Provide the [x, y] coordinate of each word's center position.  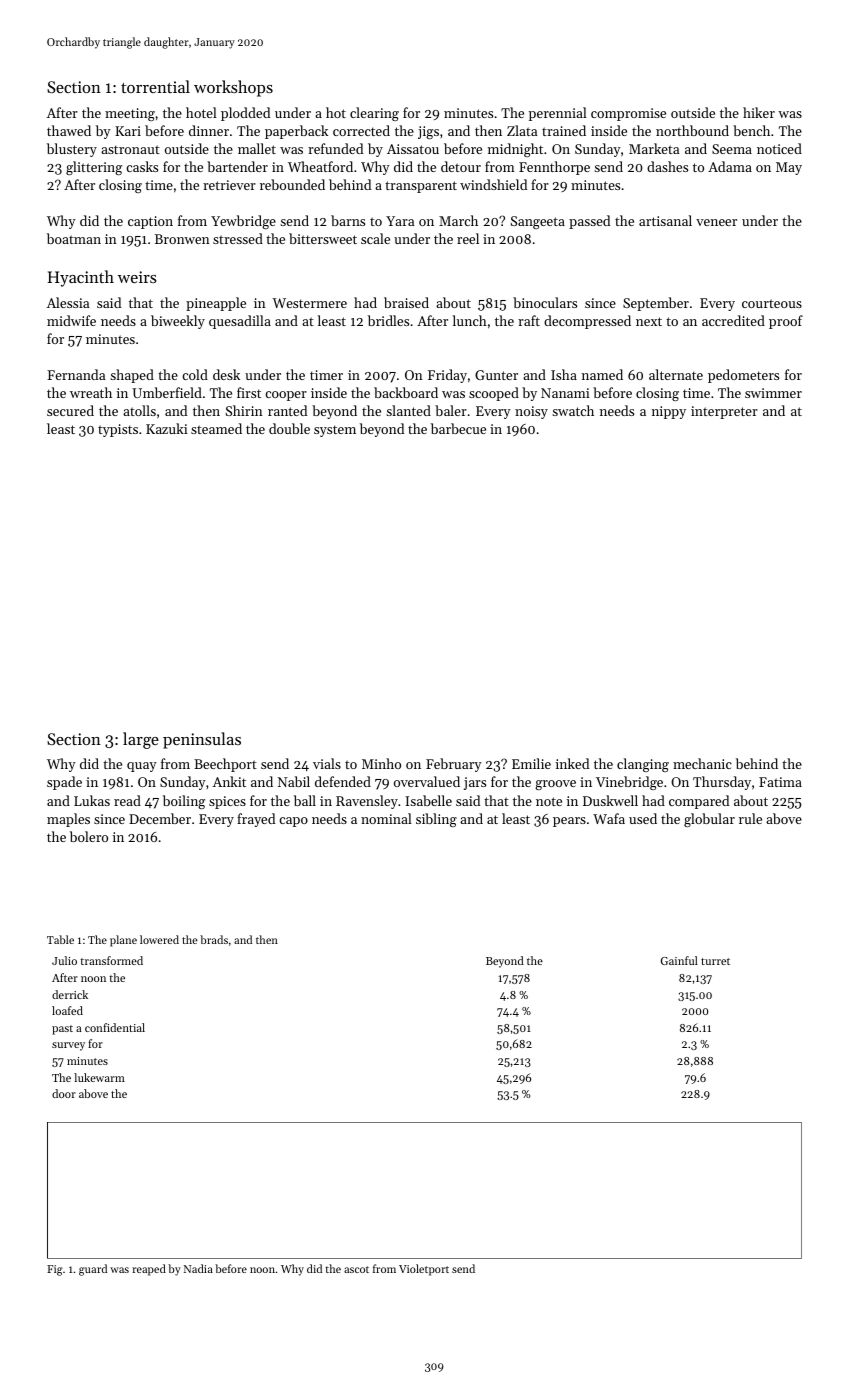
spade [64, 783]
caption [150, 222]
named [602, 374]
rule [750, 818]
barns [348, 220]
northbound [692, 130]
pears [569, 822]
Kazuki [167, 428]
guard [93, 1270]
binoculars [545, 302]
